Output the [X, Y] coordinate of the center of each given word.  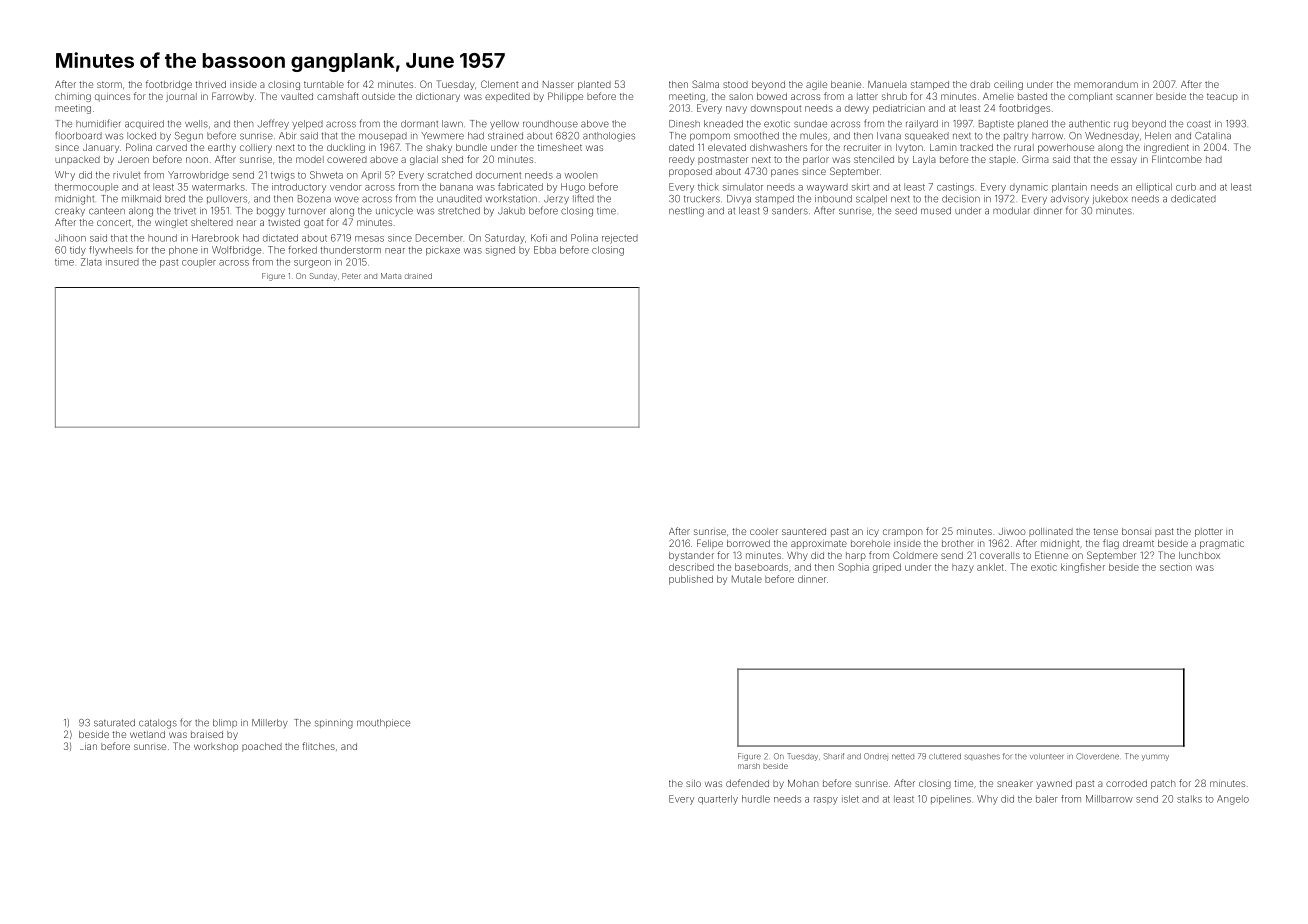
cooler [764, 531]
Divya [739, 200]
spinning [334, 724]
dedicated [1193, 199]
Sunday [323, 277]
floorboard [78, 135]
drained [418, 276]
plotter [1209, 532]
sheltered [212, 222]
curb [1186, 187]
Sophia [853, 568]
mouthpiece [383, 723]
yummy [1155, 757]
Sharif [834, 756]
